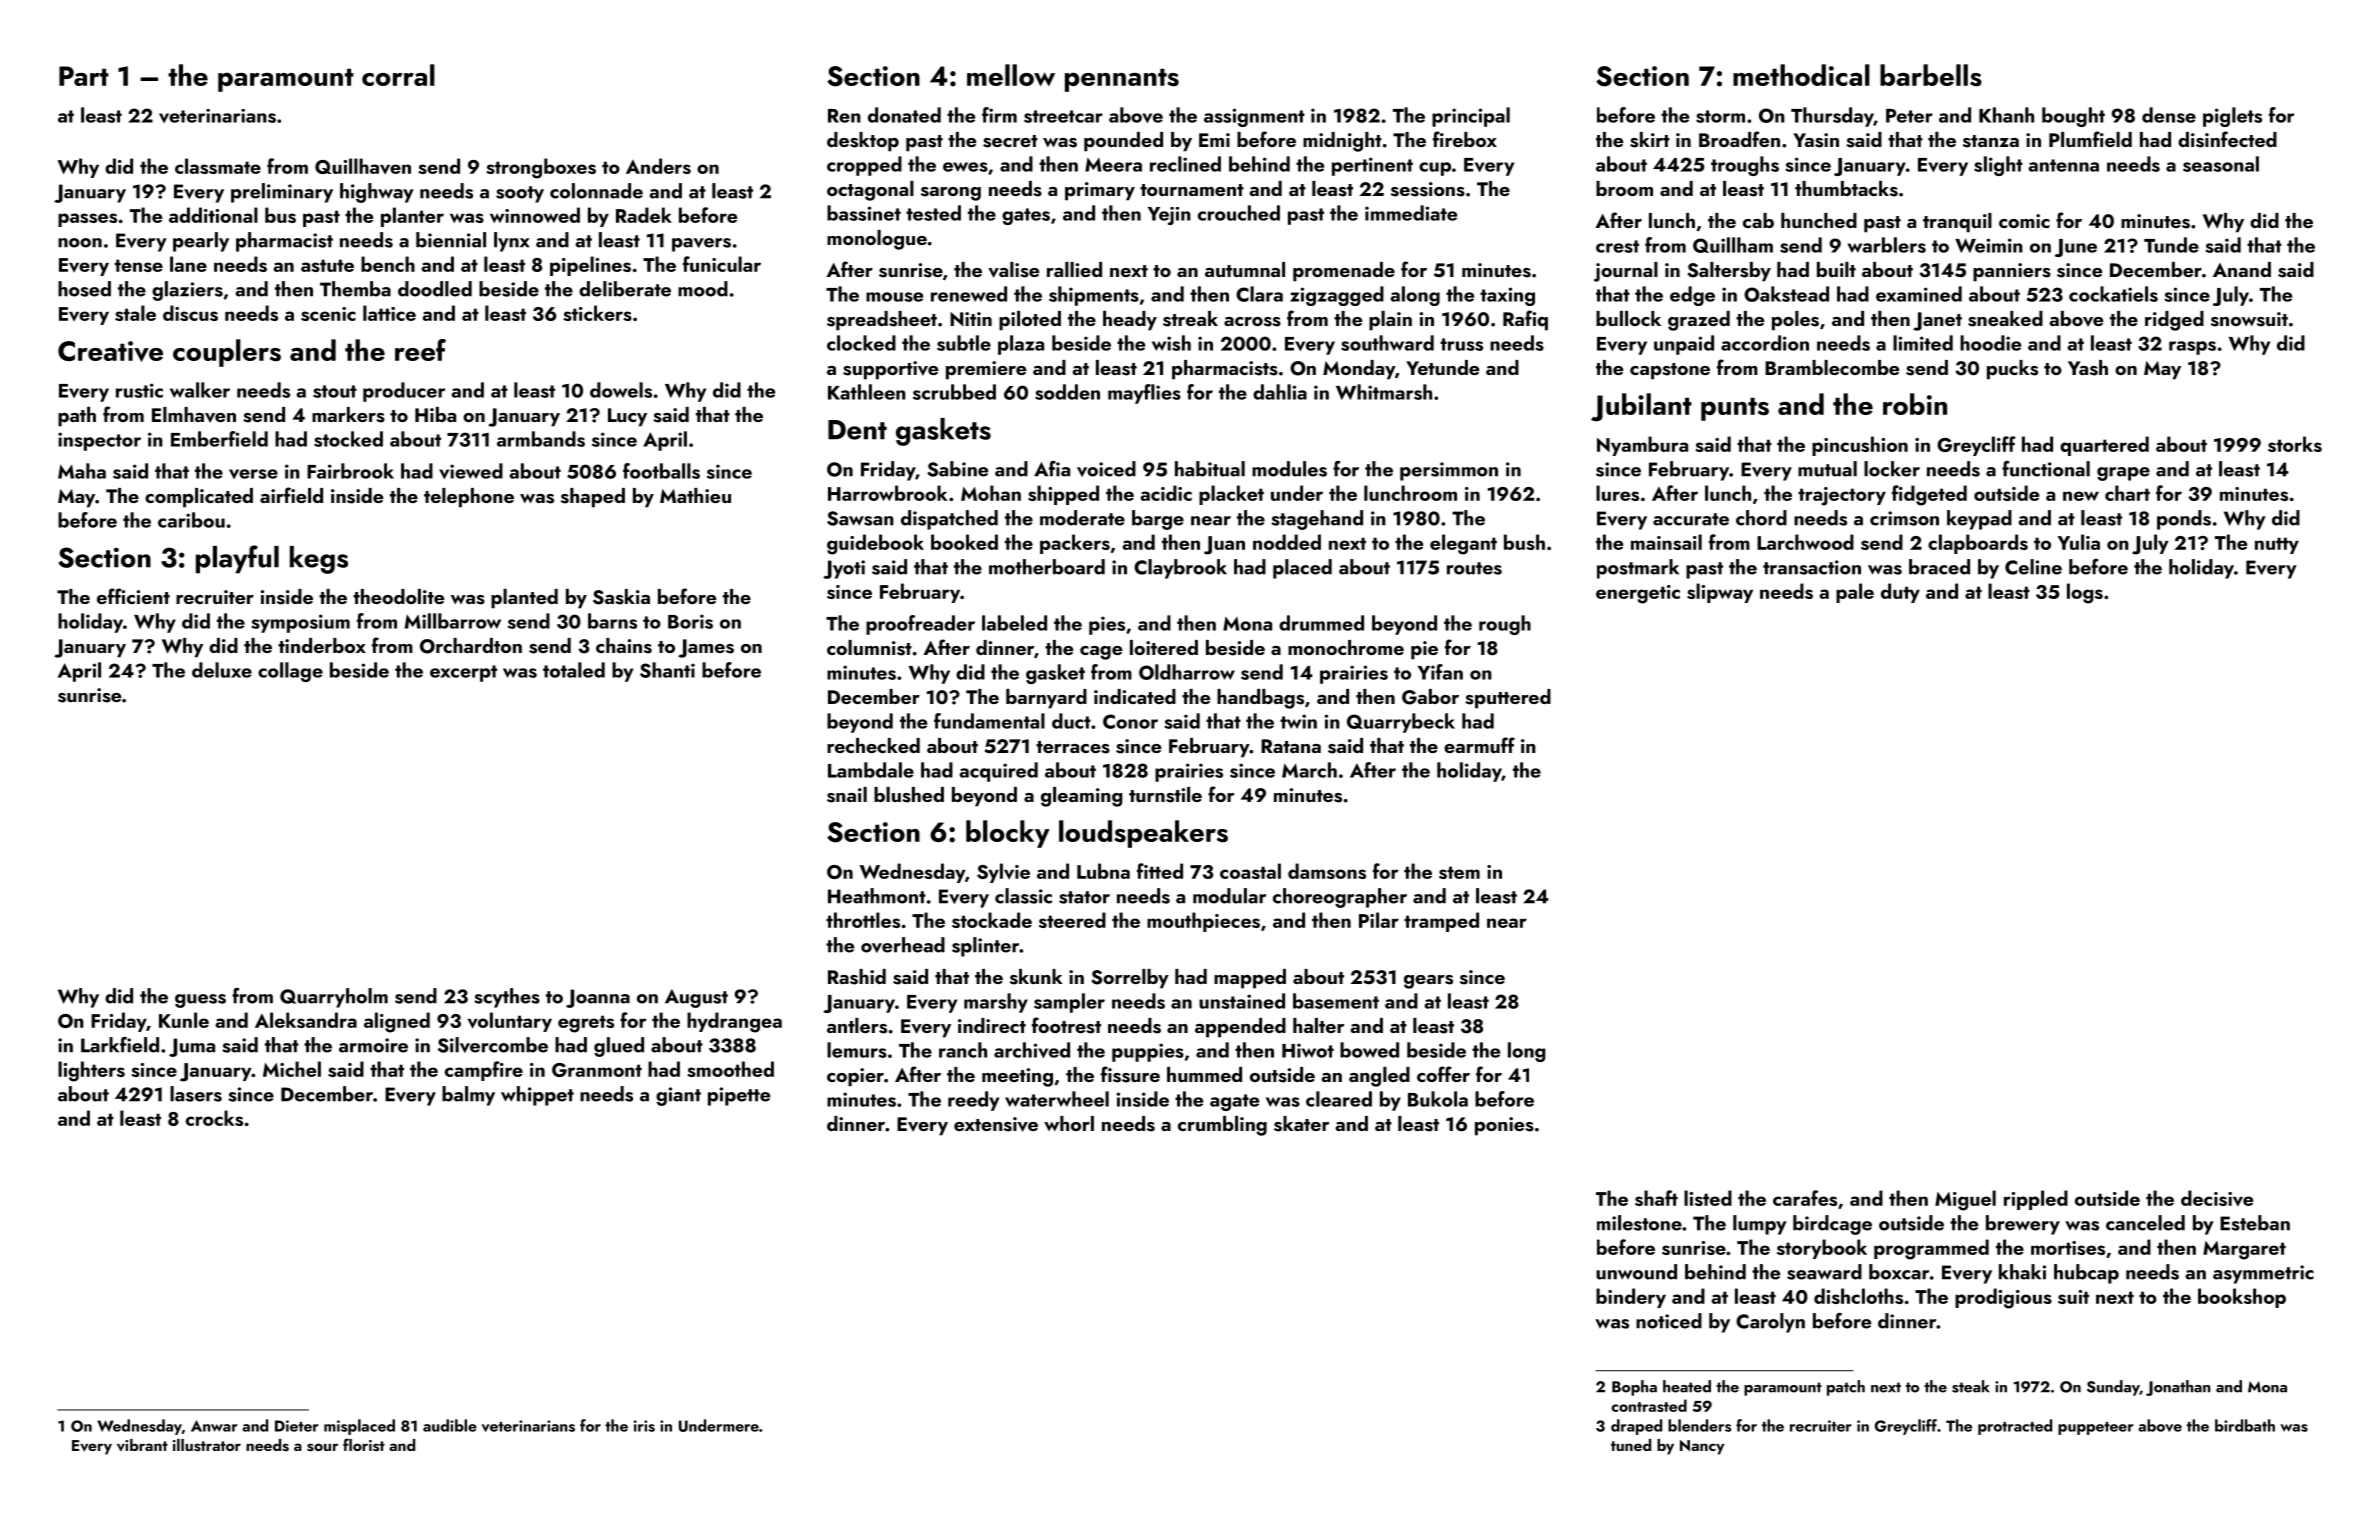  Describe the element at coordinates (363, 166) in the image. I see `Quillhaven` at that location.
